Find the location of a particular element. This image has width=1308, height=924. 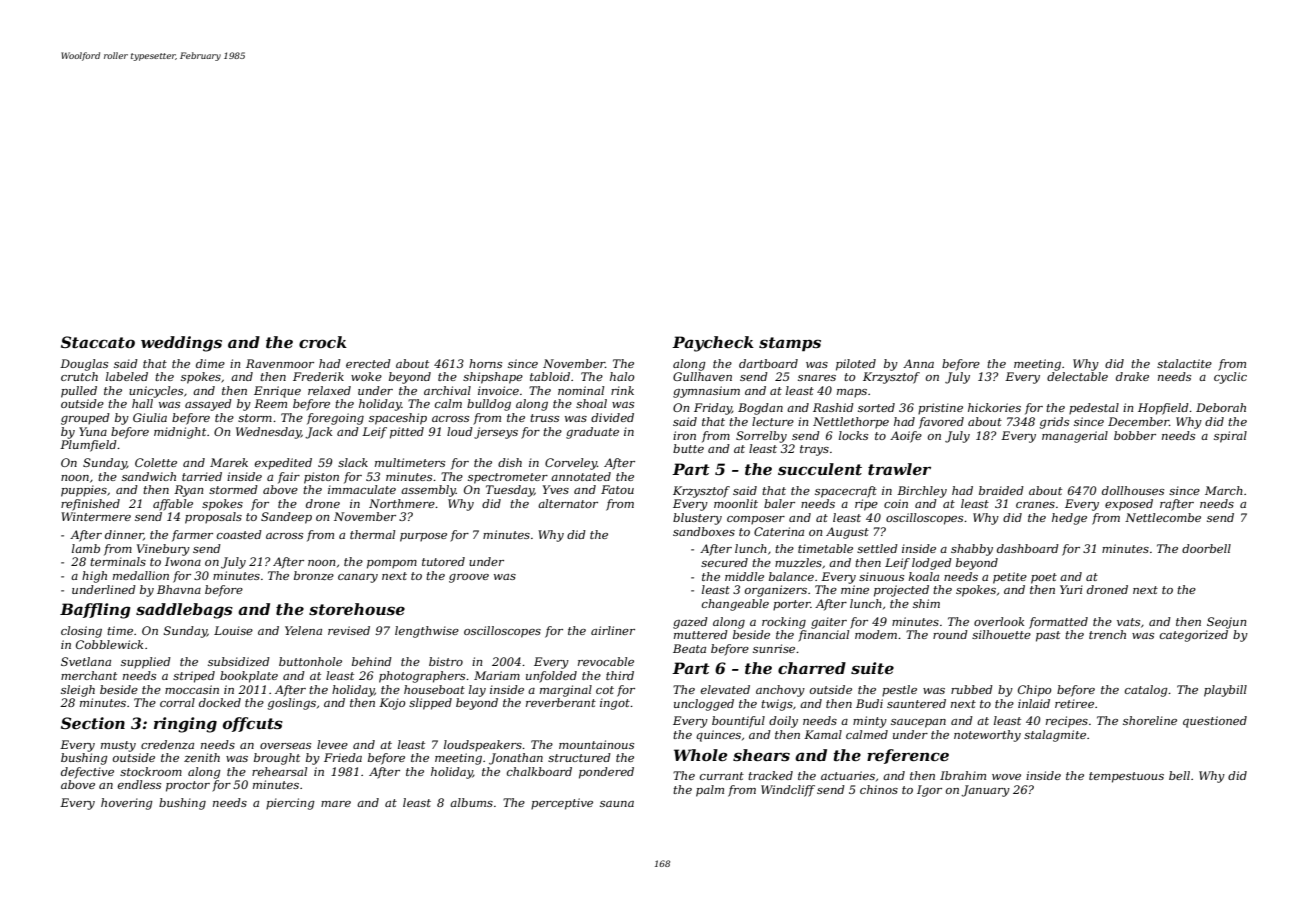

Nettlecombe is located at coordinates (1163, 517).
